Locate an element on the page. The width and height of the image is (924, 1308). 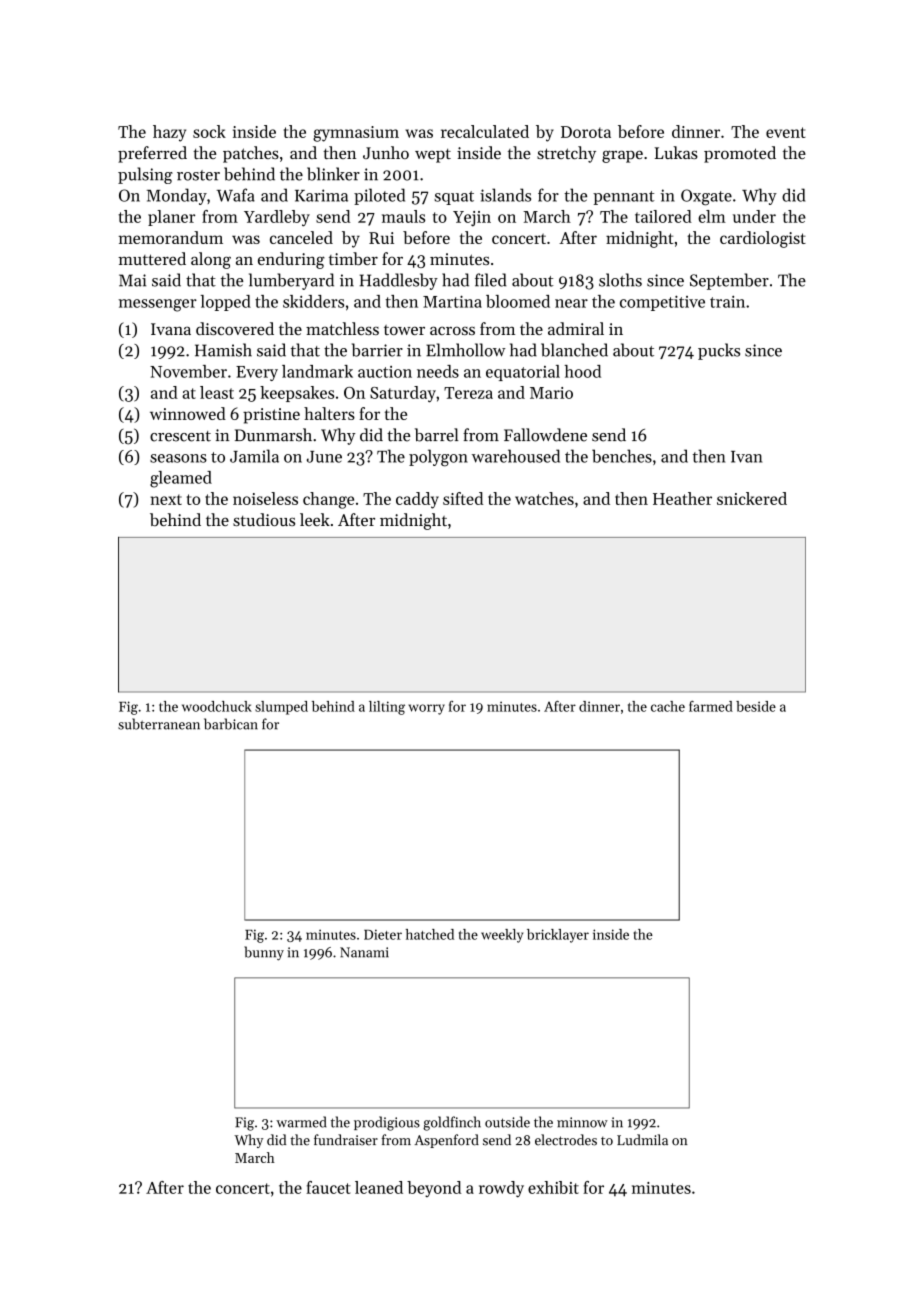
Elmhollow is located at coordinates (466, 350).
